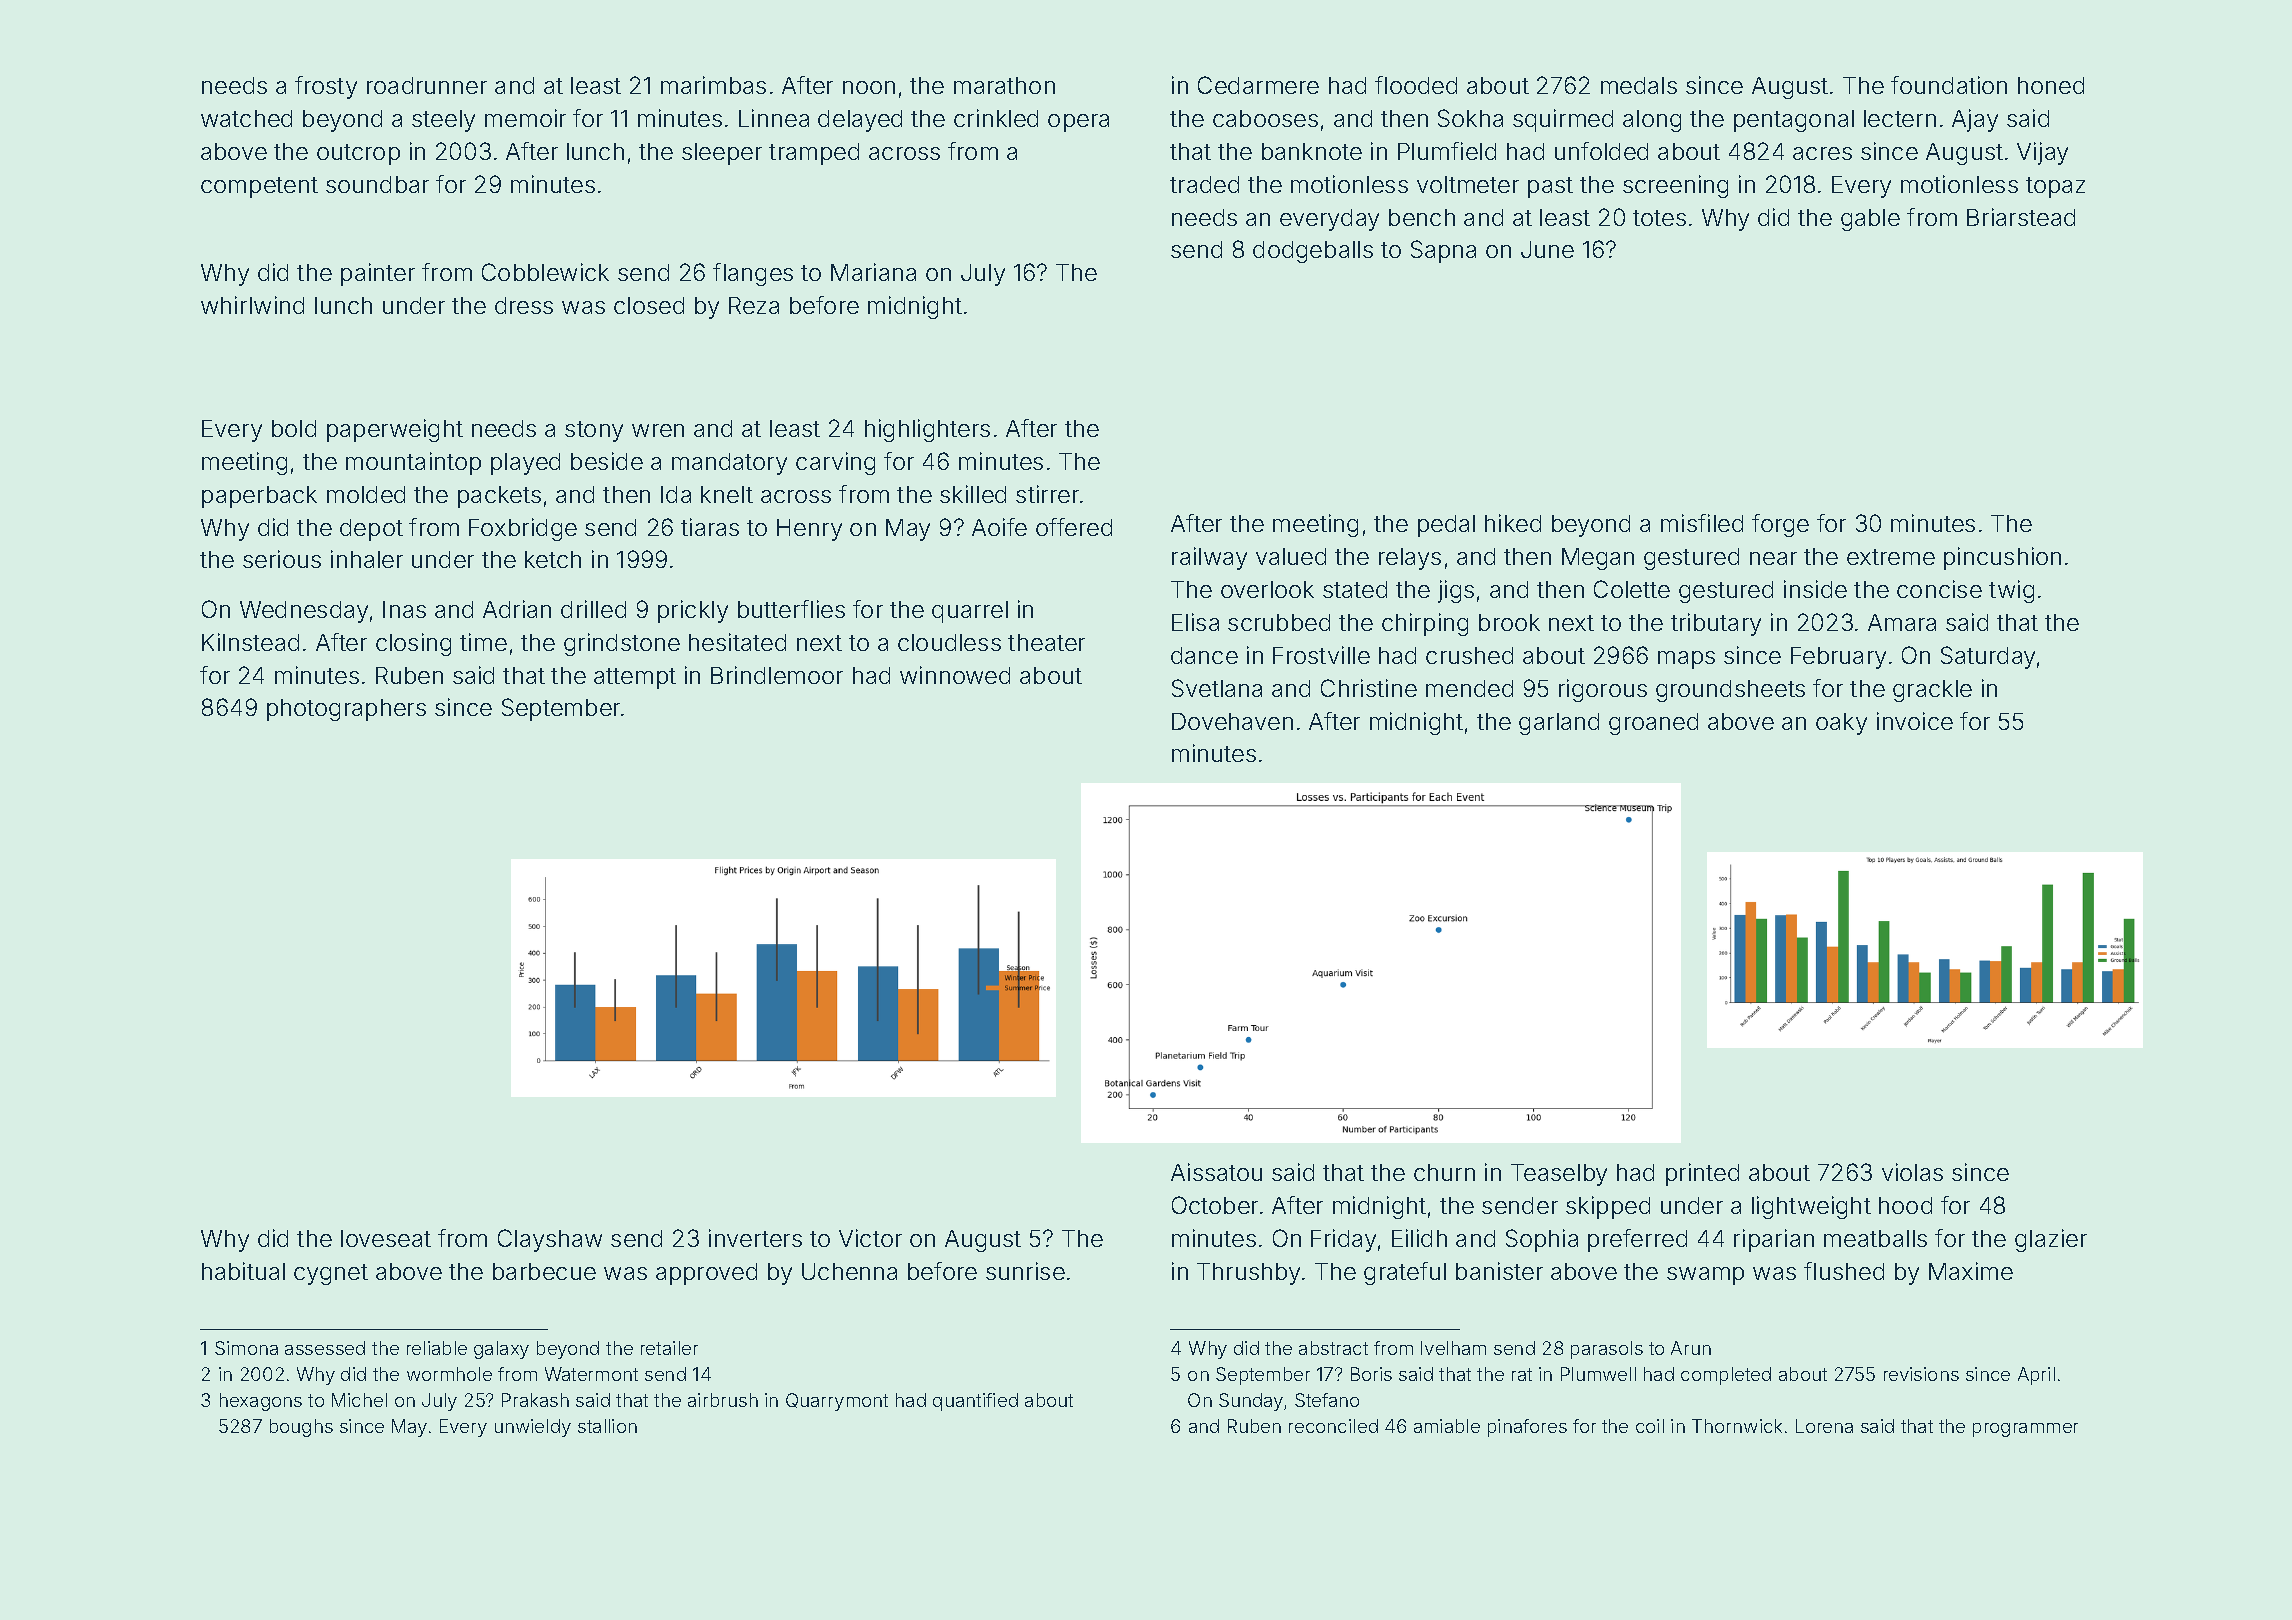 The width and height of the screenshot is (2292, 1620). Describe the element at coordinates (544, 1271) in the screenshot. I see `barbecue` at that location.
